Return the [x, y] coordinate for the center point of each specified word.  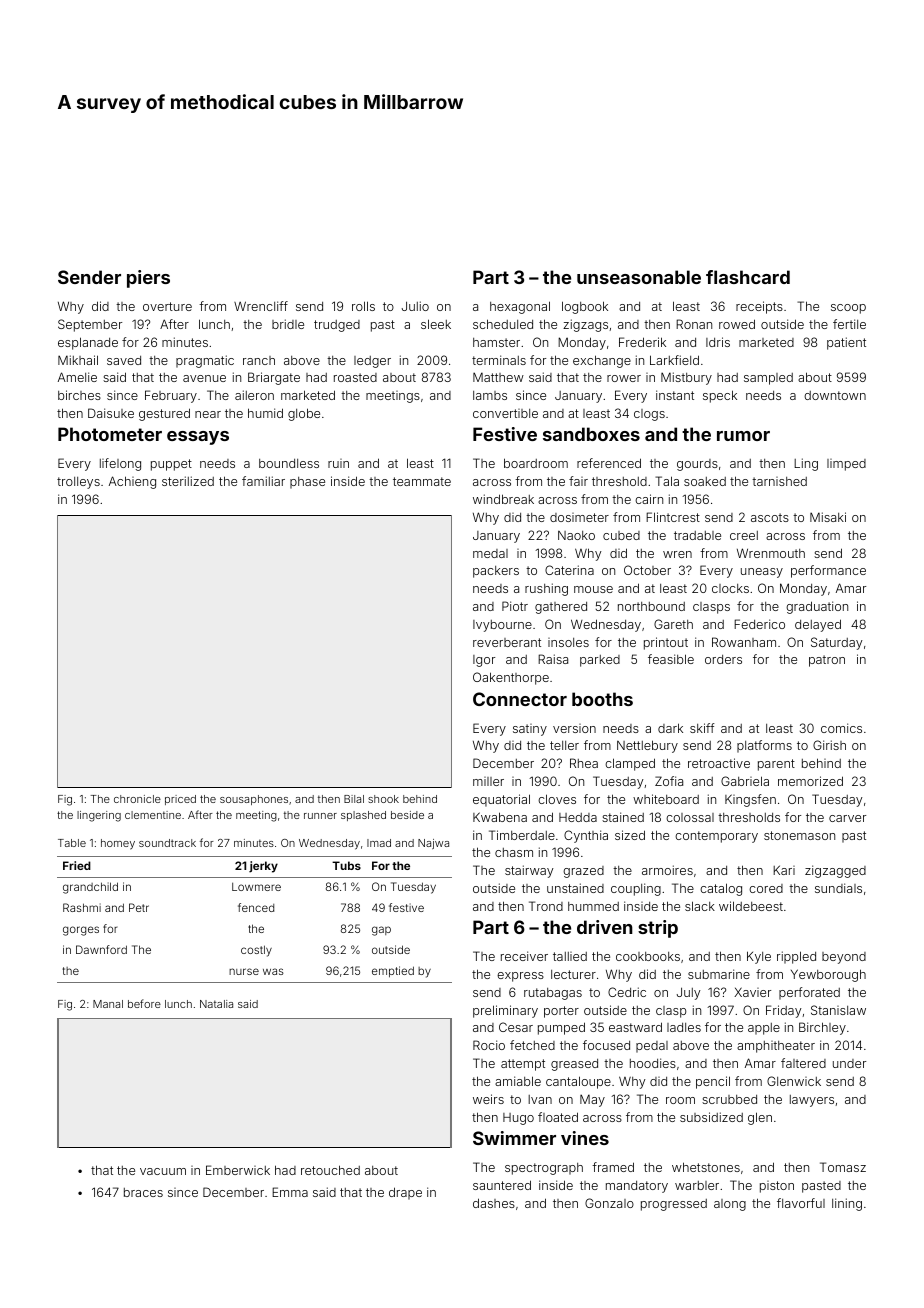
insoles [568, 642]
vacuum [163, 1171]
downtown [835, 395]
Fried [77, 865]
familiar [263, 481]
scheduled [503, 324]
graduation [817, 607]
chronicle [137, 799]
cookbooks [648, 956]
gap [381, 931]
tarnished [779, 481]
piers [148, 279]
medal [490, 553]
